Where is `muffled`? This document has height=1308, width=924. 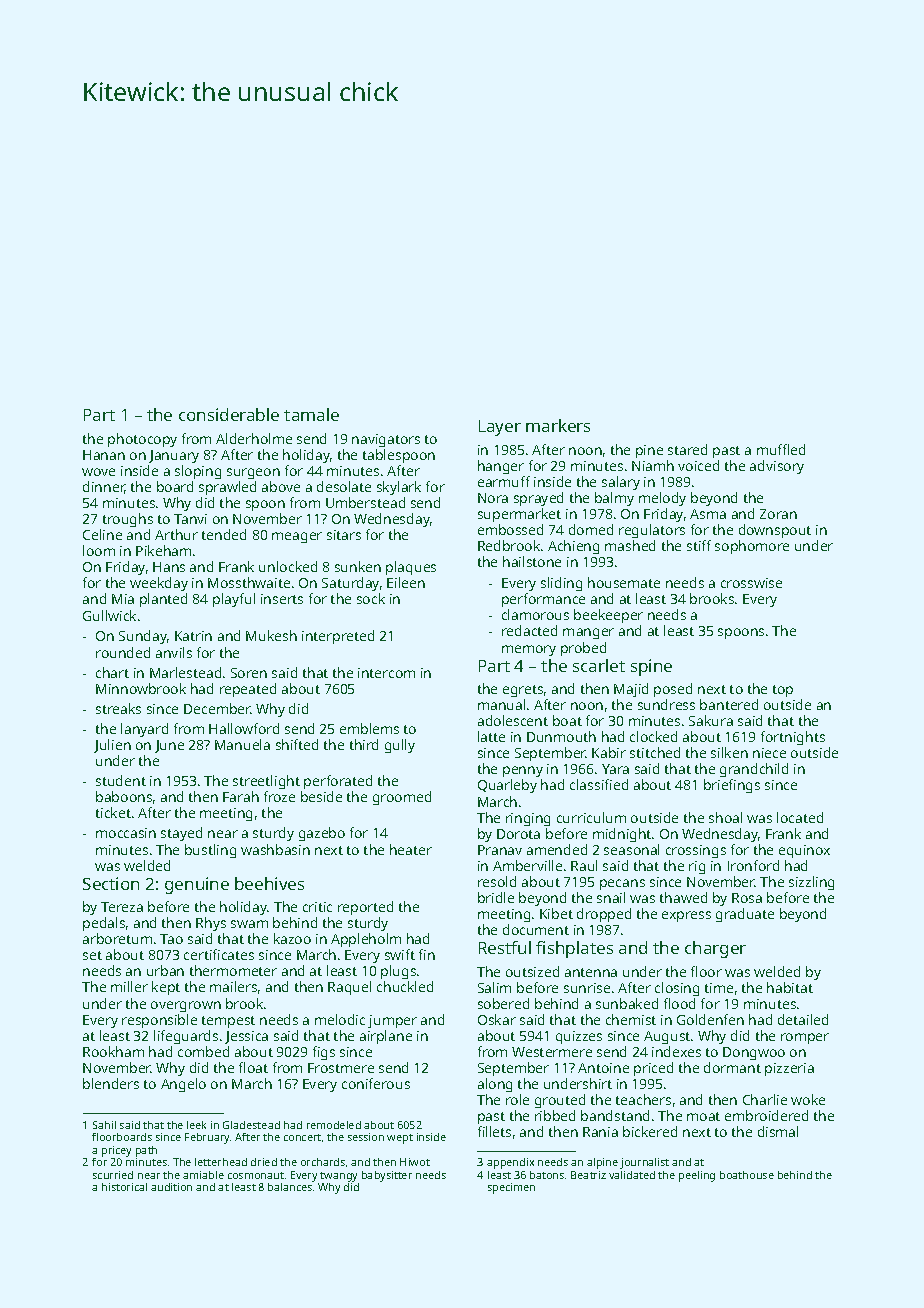
muffled is located at coordinates (781, 449).
